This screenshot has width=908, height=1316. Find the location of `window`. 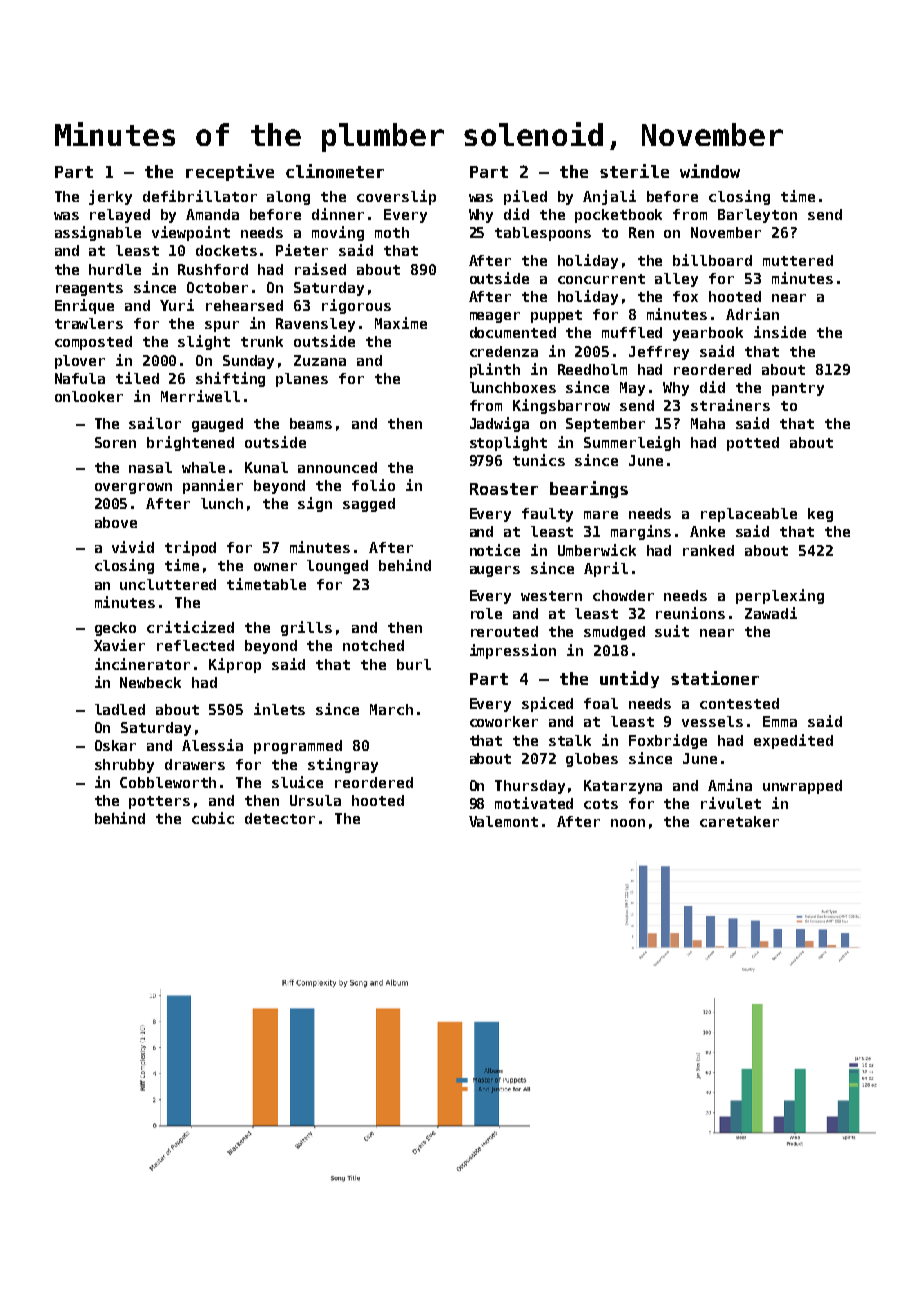

window is located at coordinates (710, 171).
